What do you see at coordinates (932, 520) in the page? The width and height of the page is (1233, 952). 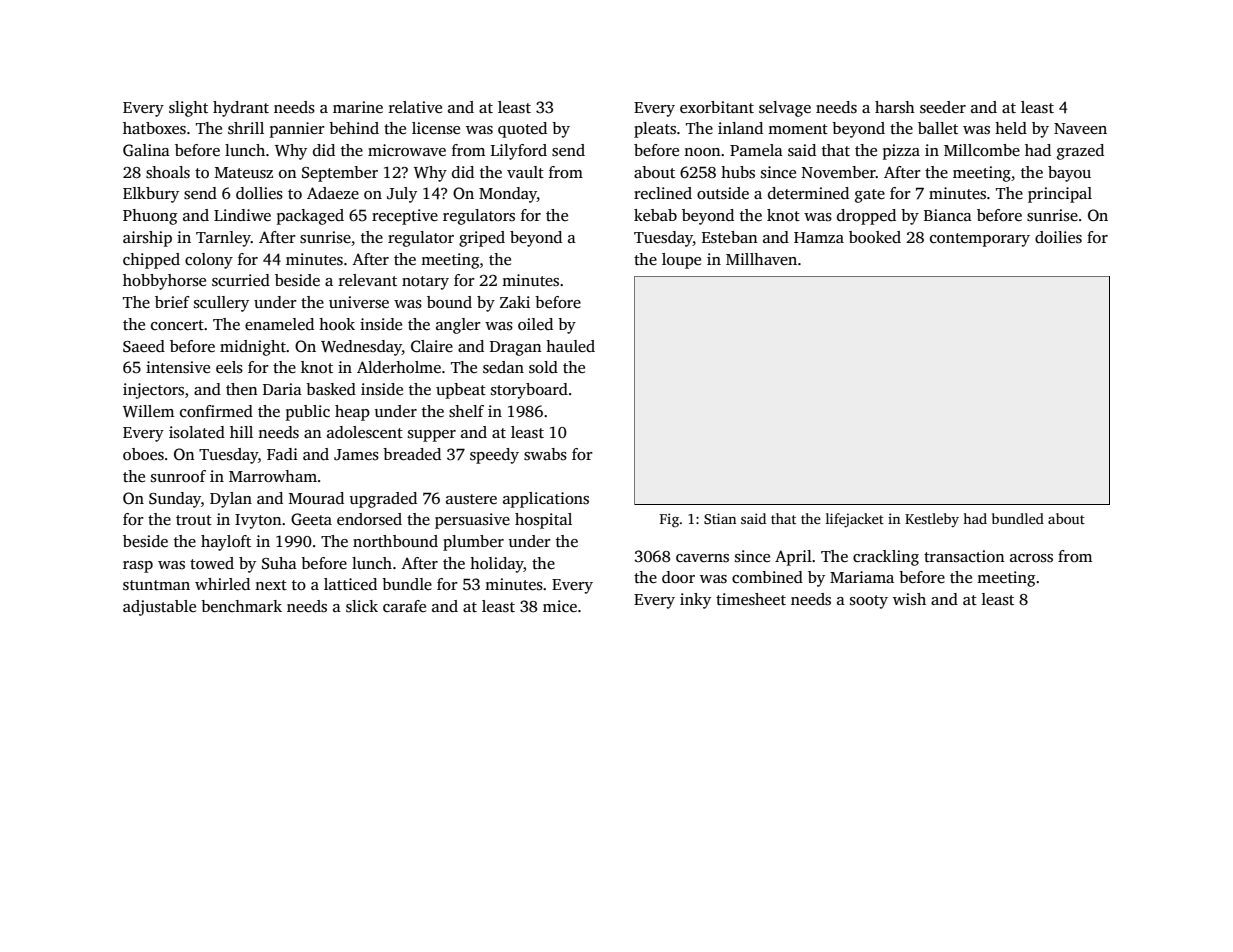 I see `Kestleby` at bounding box center [932, 520].
